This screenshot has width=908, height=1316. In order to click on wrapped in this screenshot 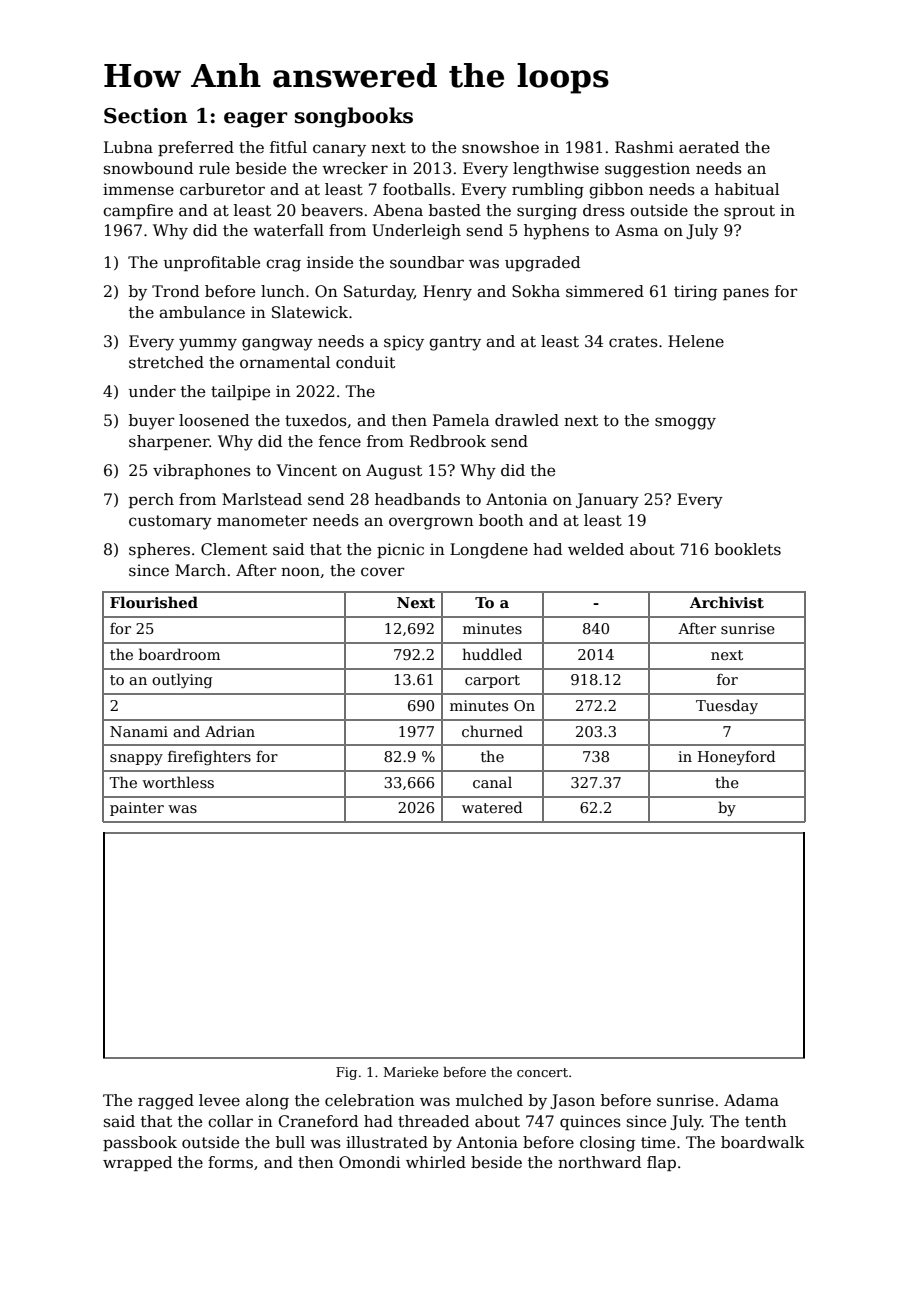, I will do `click(137, 1163)`.
